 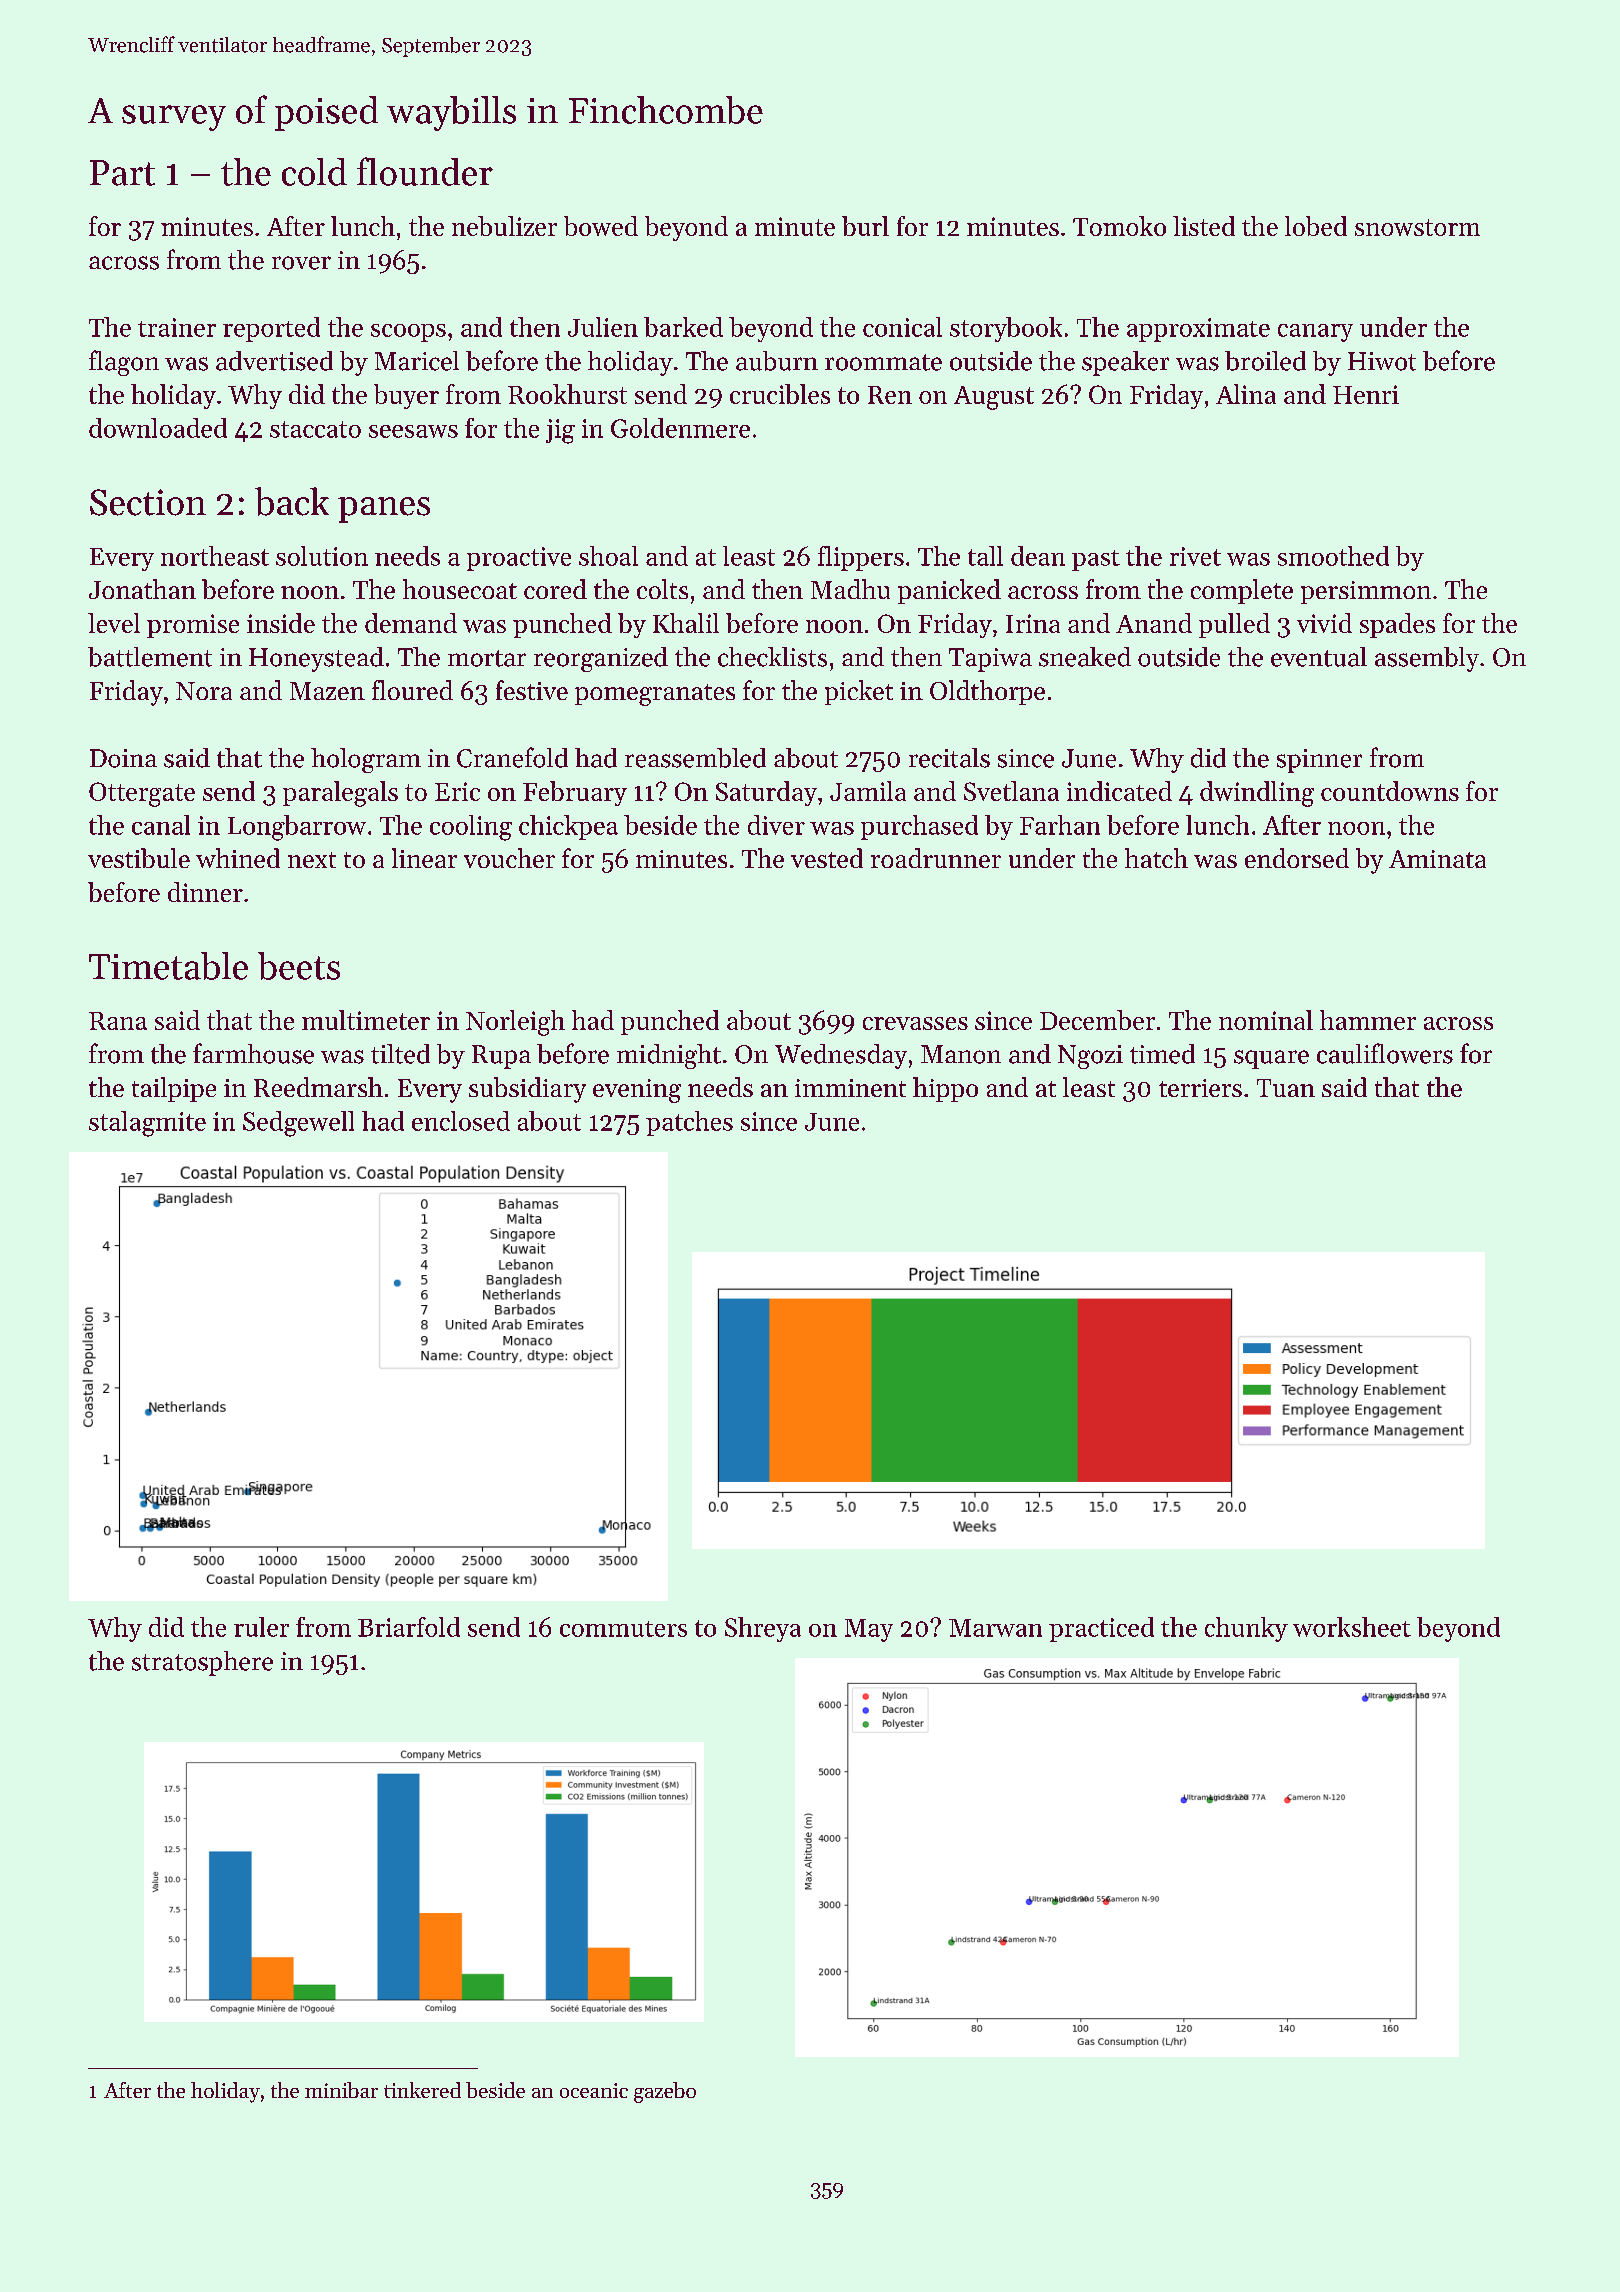 I want to click on Part, so click(x=122, y=173).
